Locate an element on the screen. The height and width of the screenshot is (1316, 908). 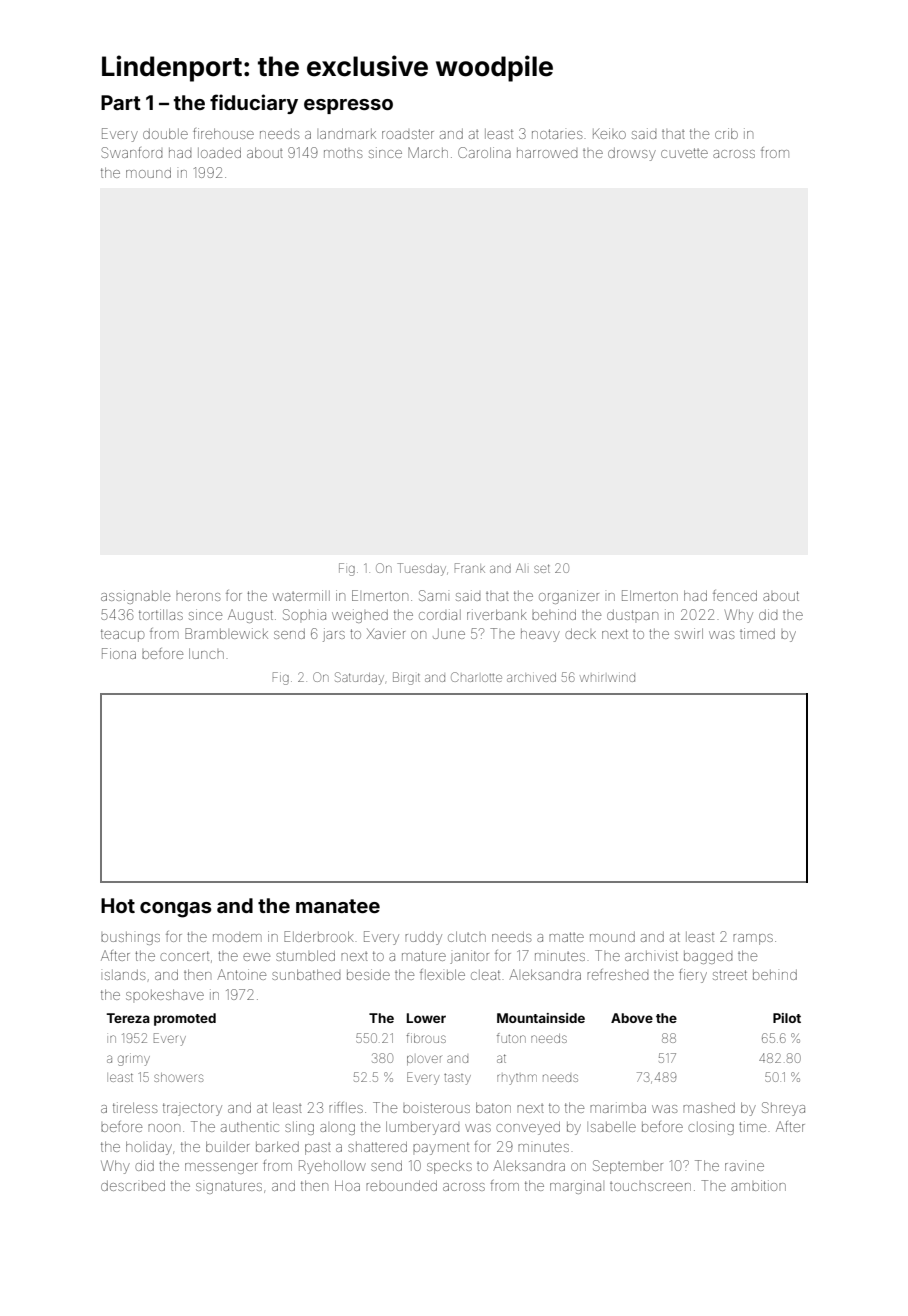
congas is located at coordinates (176, 910).
